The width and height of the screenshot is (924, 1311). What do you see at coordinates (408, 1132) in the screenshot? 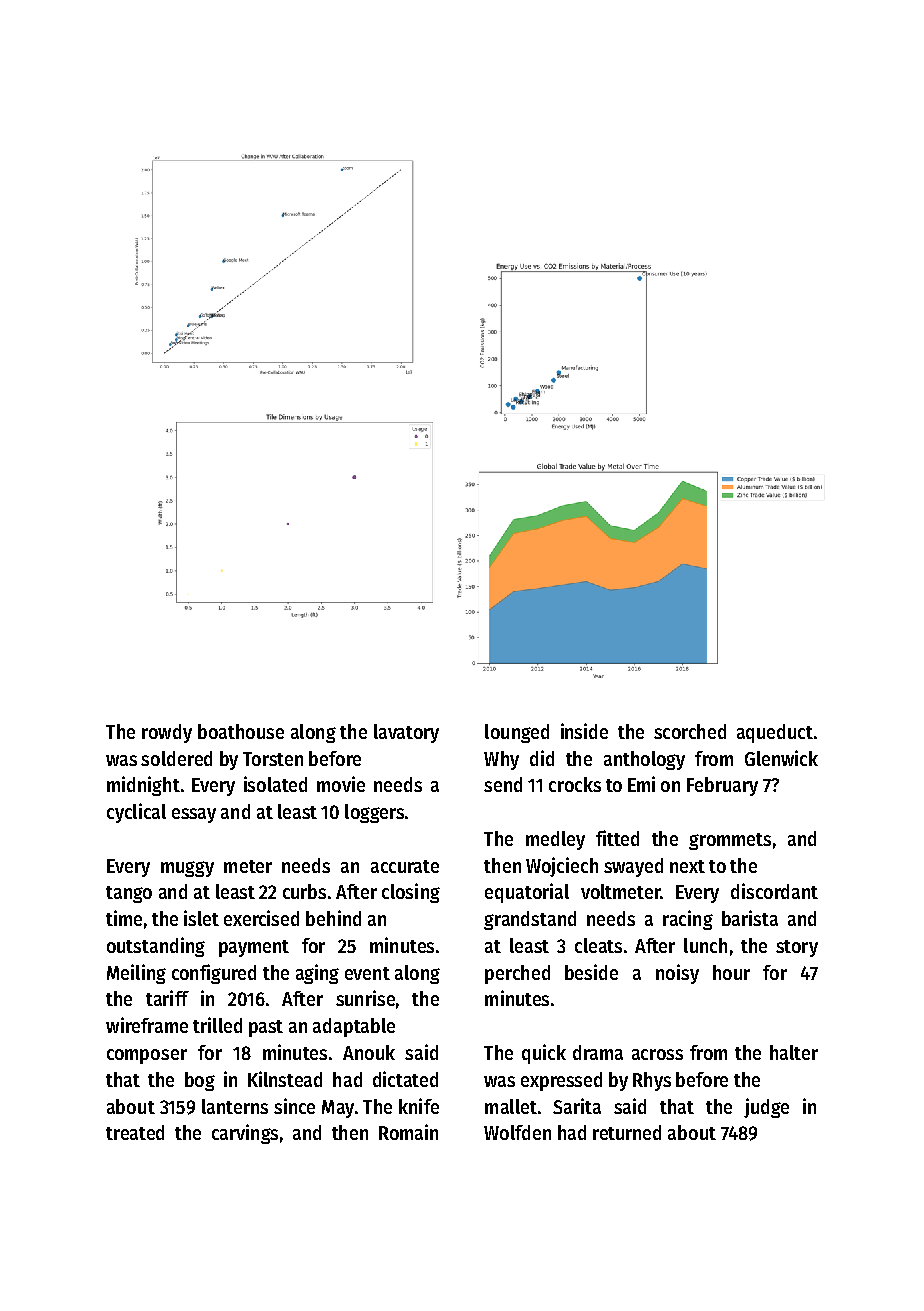
I see `Romain` at bounding box center [408, 1132].
